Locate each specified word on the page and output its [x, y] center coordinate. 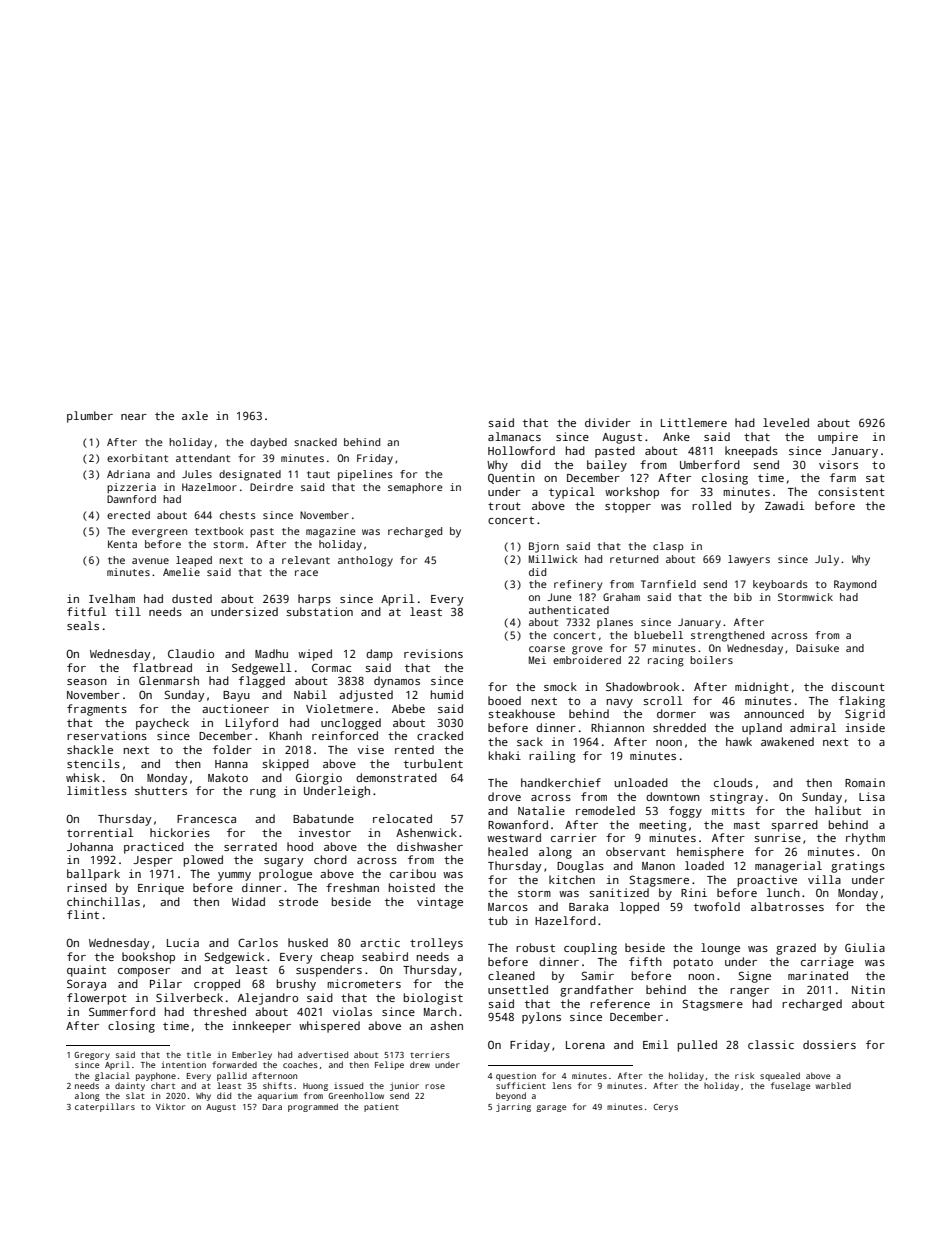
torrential [100, 832]
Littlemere [694, 422]
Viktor [170, 1106]
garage [551, 1108]
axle [195, 415]
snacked [315, 442]
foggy [685, 812]
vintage [440, 903]
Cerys [666, 1108]
